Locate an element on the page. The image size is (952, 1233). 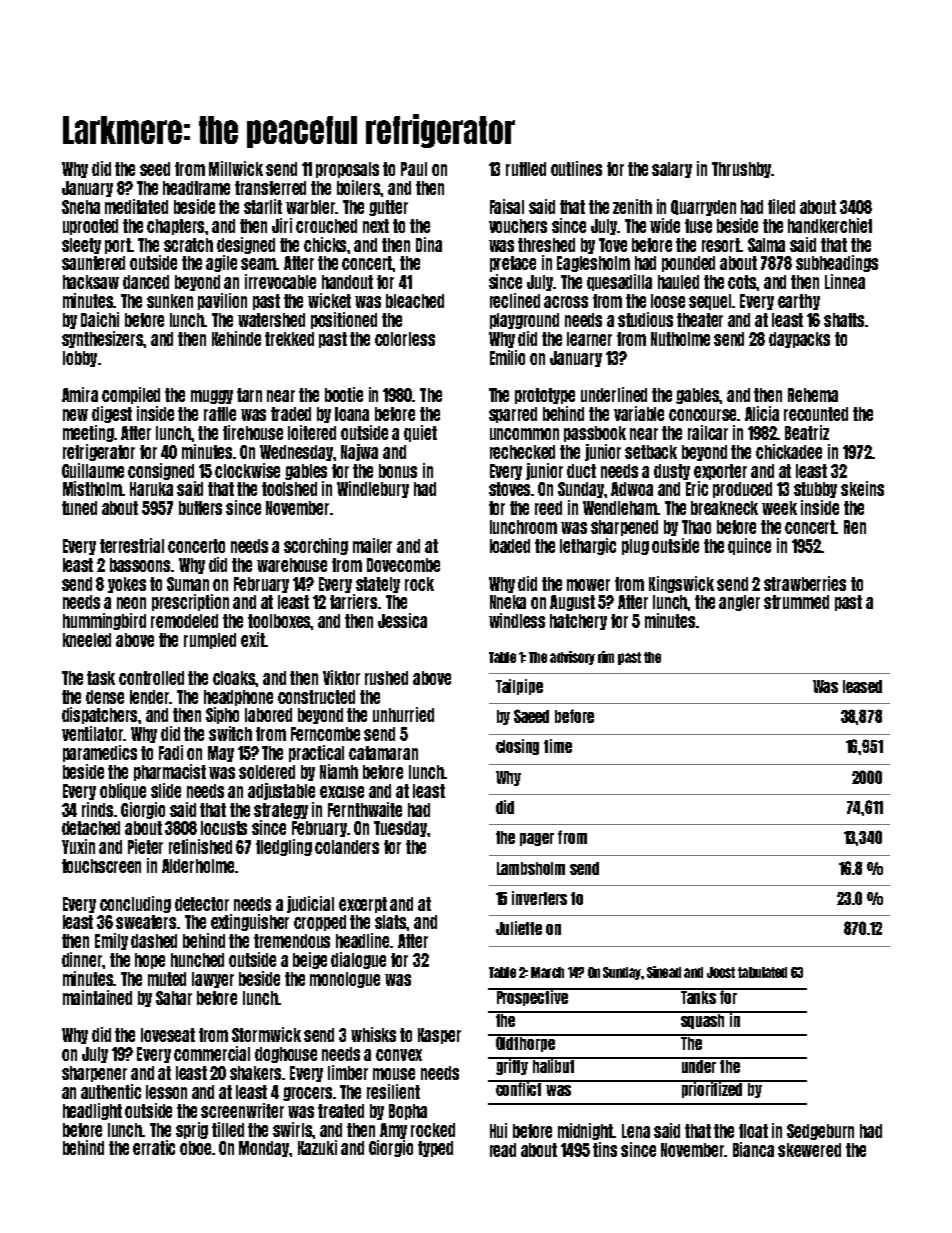
maintained is located at coordinates (97, 997).
